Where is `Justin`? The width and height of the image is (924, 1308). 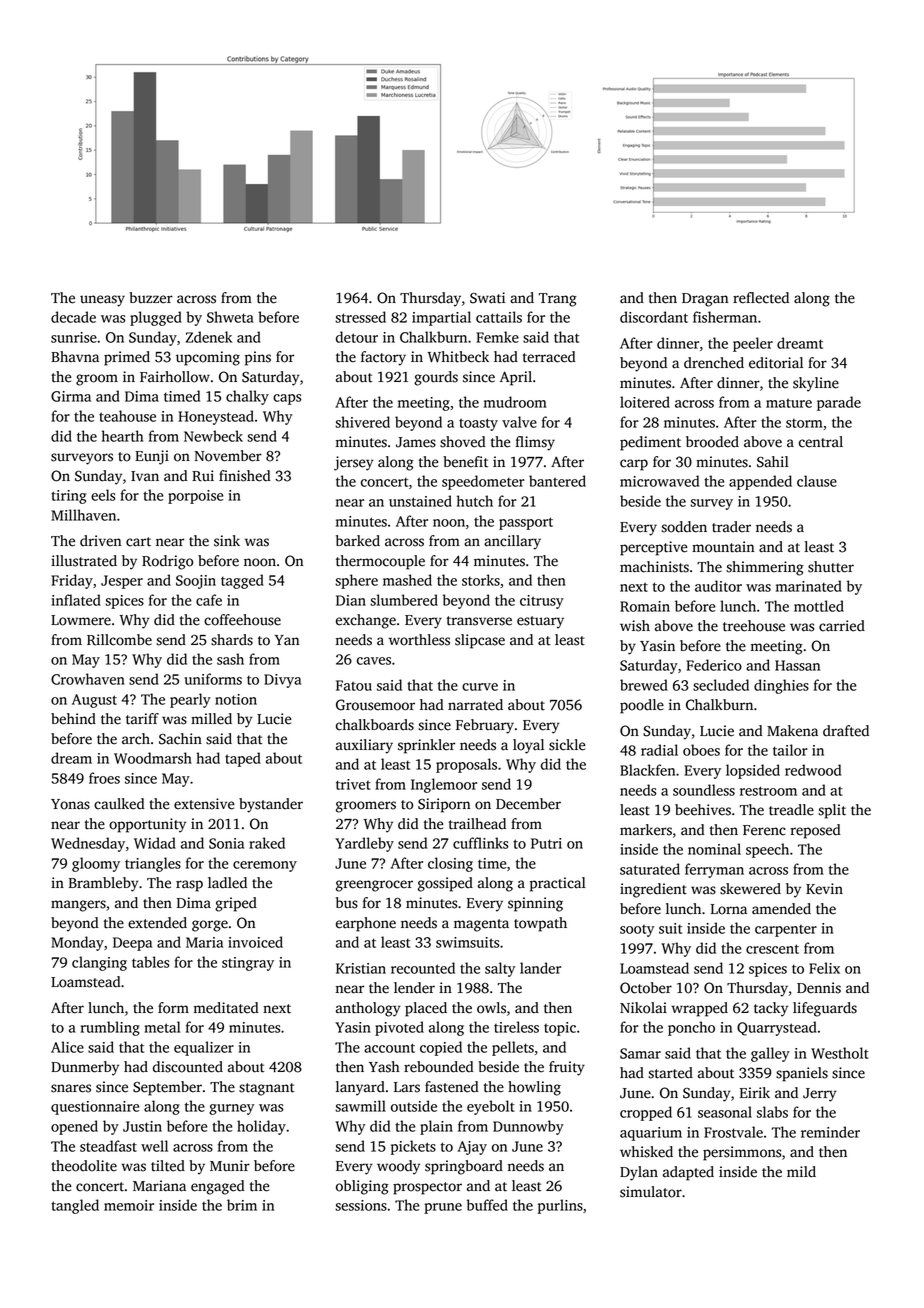
Justin is located at coordinates (142, 1126).
